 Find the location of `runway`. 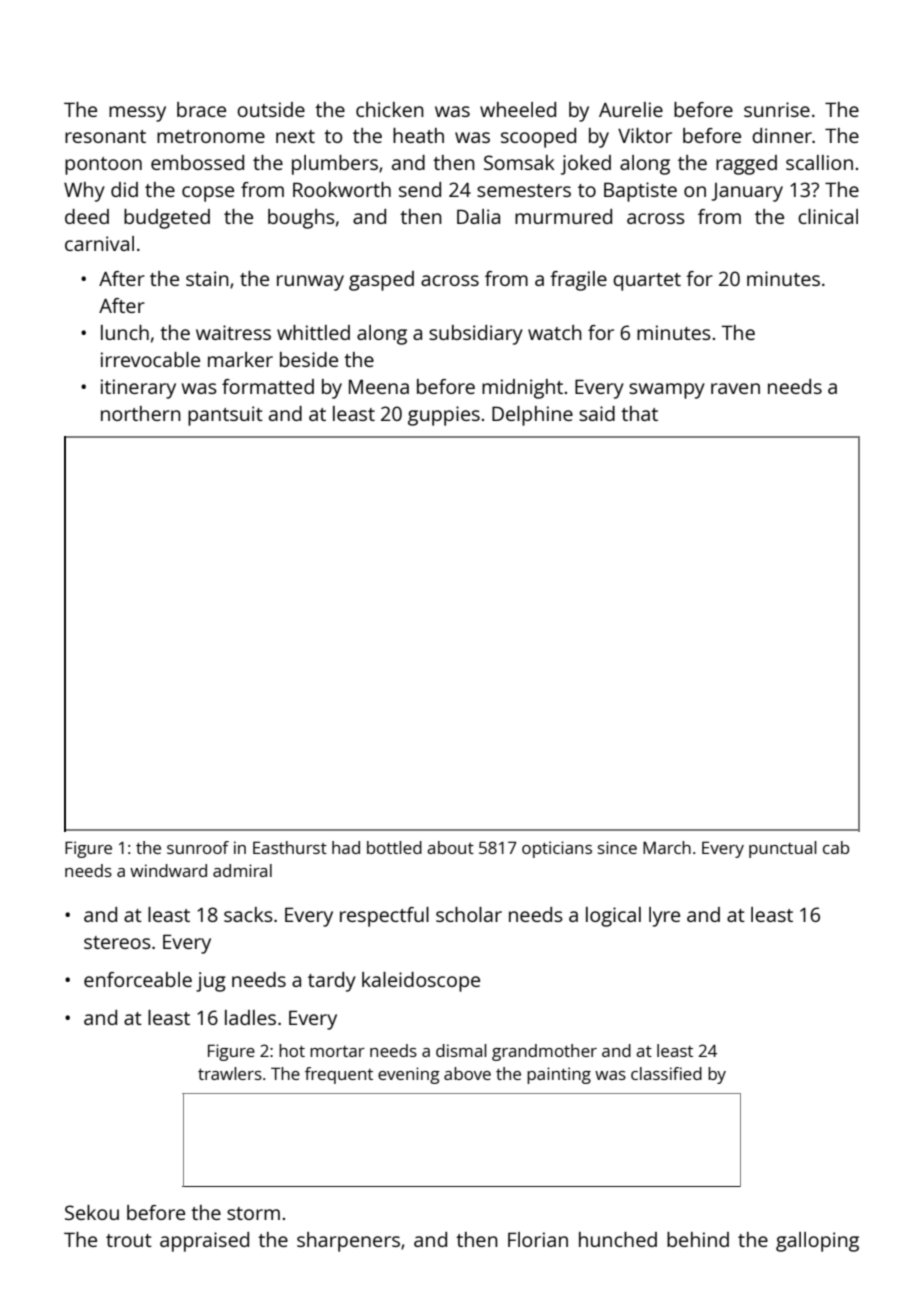

runway is located at coordinates (310, 283).
